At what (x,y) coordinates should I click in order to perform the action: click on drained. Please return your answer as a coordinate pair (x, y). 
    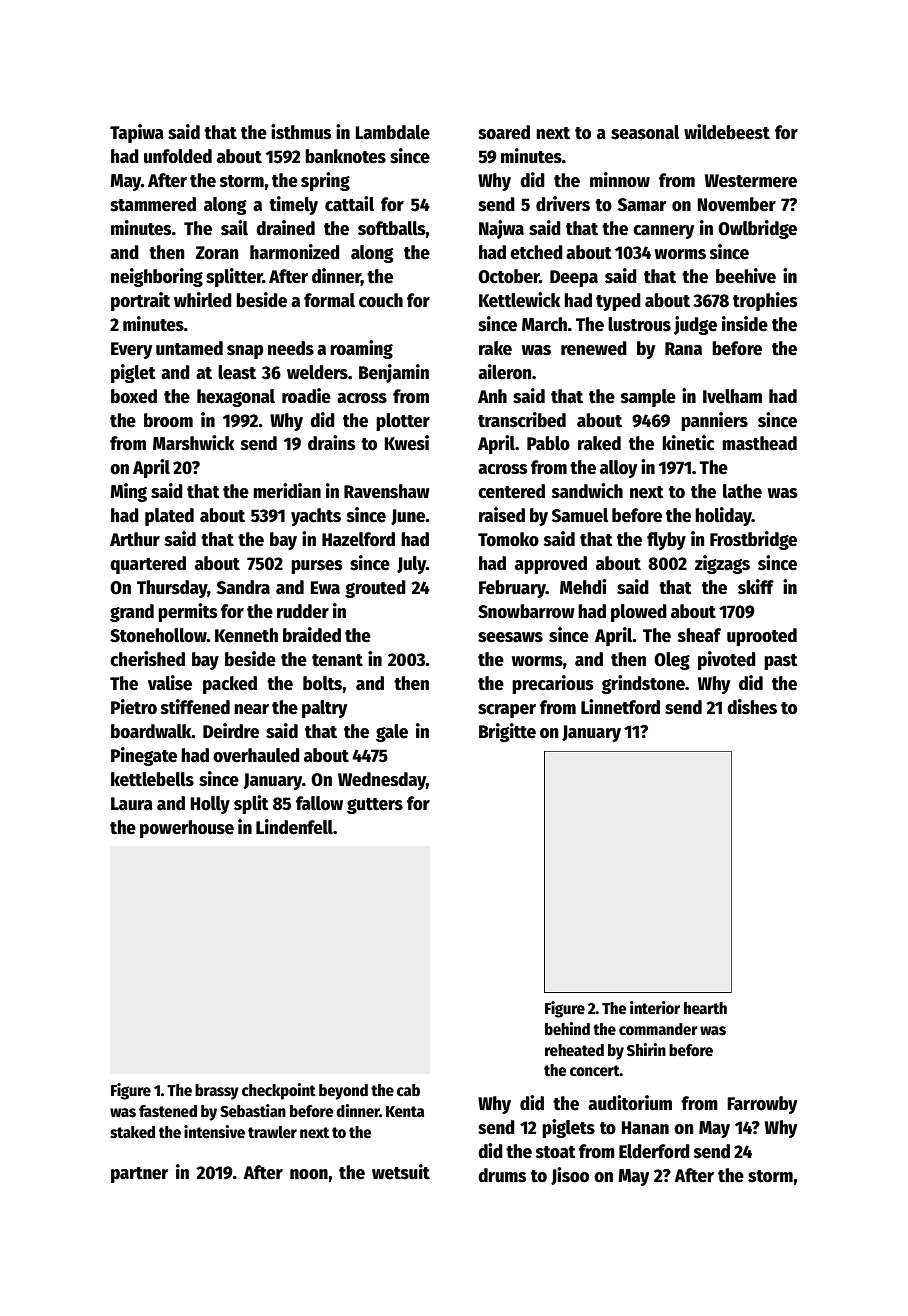
    Looking at the image, I should click on (285, 228).
